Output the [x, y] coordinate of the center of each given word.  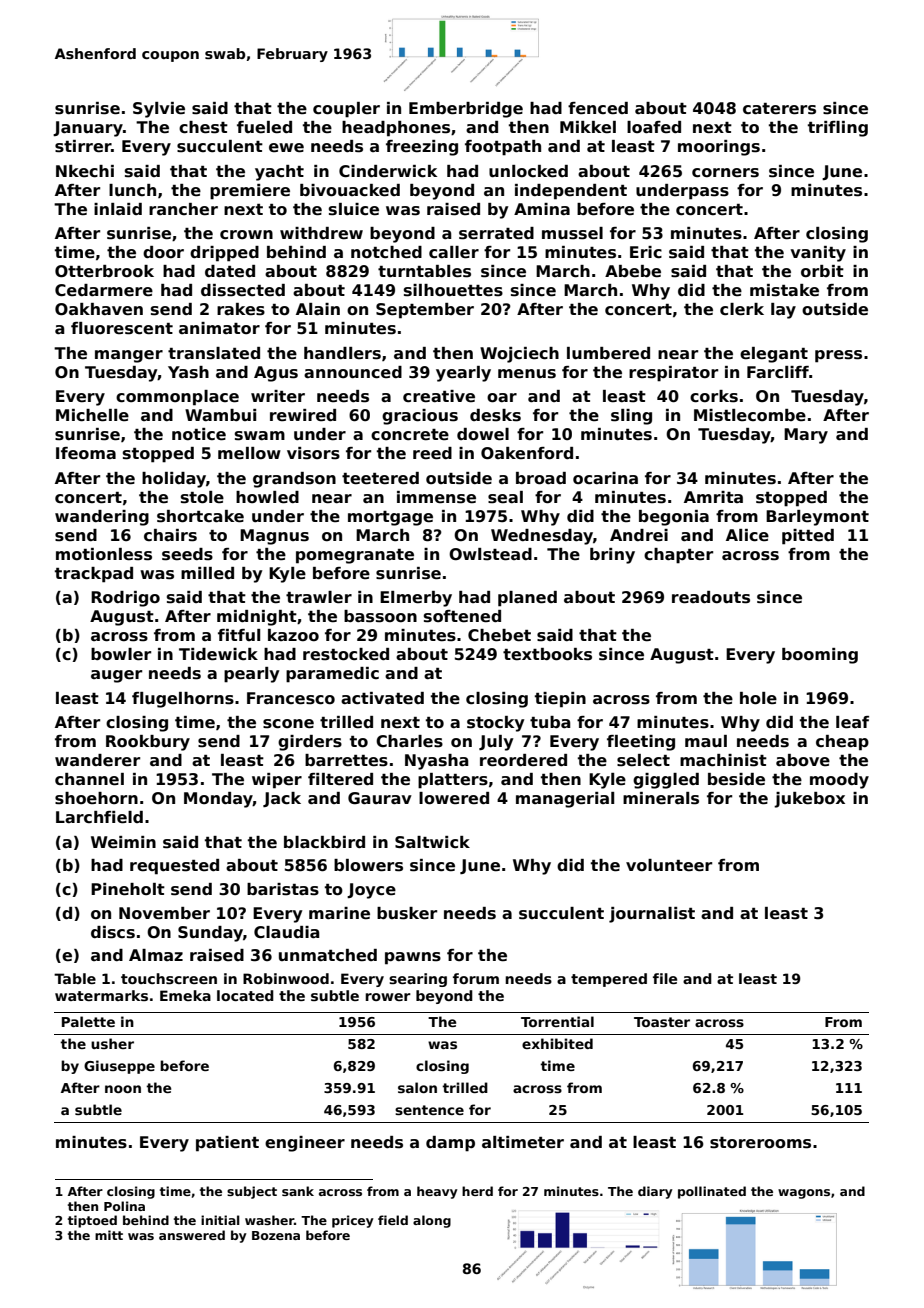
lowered [454, 798]
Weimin [123, 842]
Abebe [633, 271]
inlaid [118, 209]
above [803, 760]
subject [252, 1192]
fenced [598, 108]
